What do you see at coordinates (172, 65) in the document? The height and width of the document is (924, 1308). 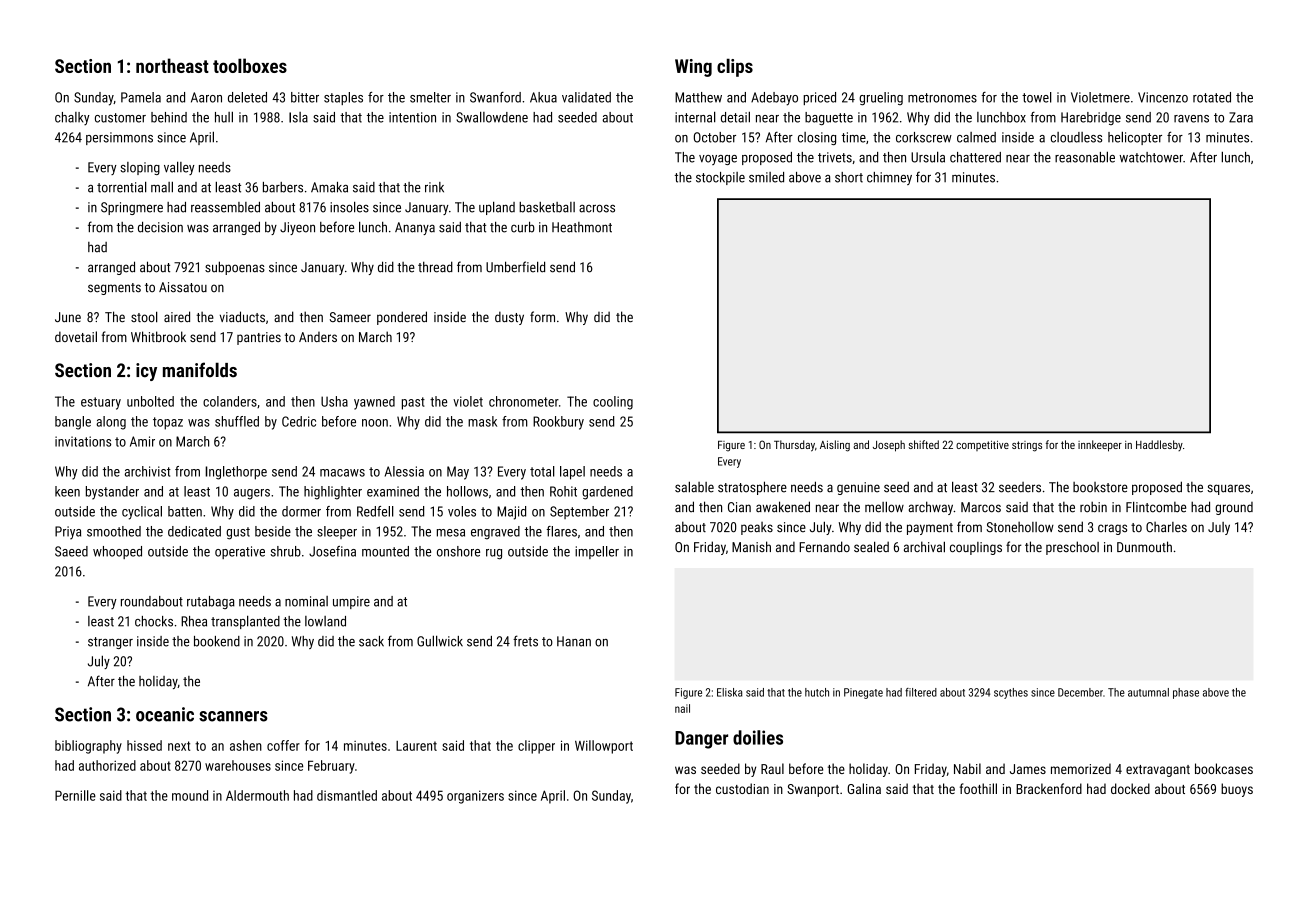 I see `northeast` at bounding box center [172, 65].
